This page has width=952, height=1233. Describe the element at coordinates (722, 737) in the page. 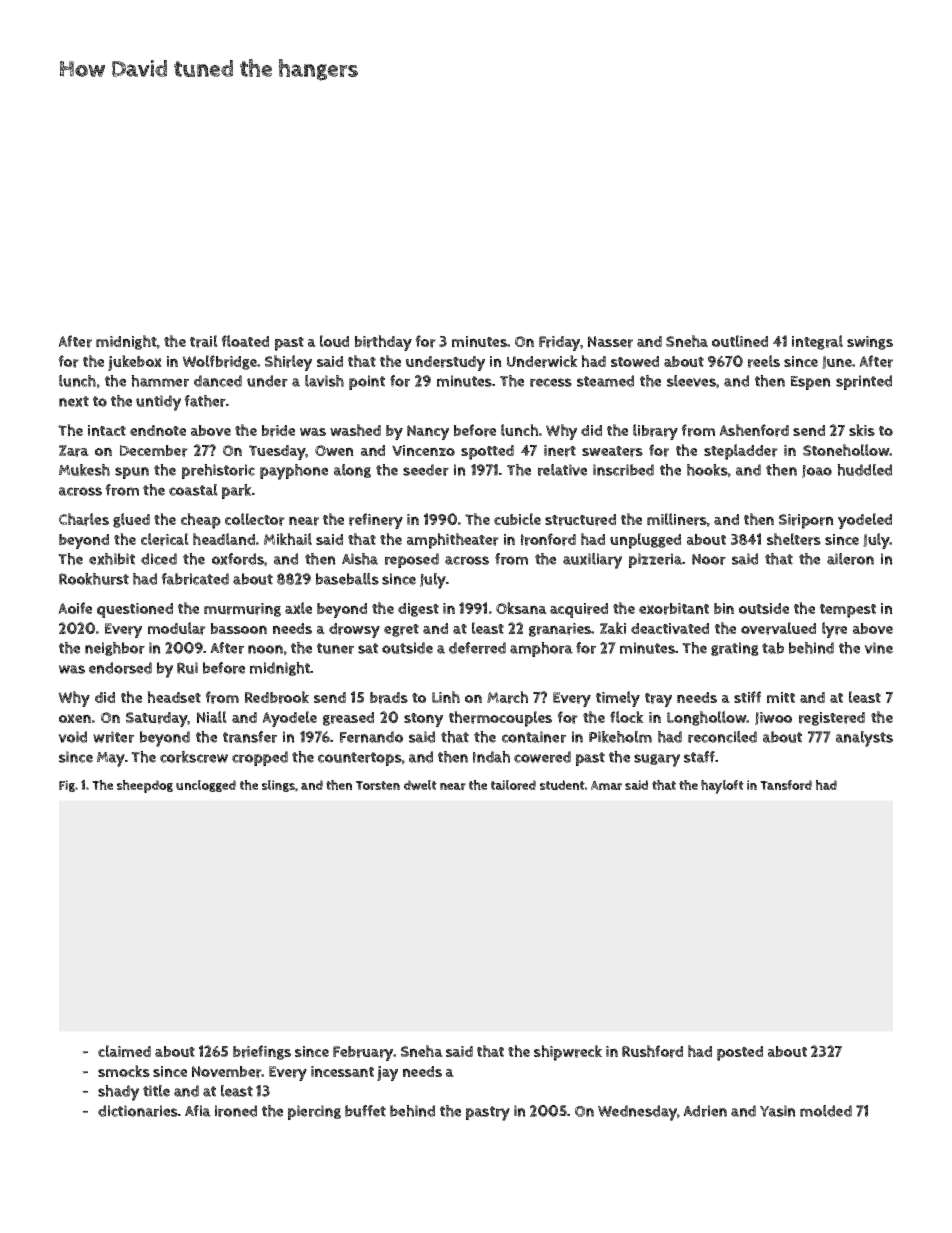

I see `reconciled` at that location.
